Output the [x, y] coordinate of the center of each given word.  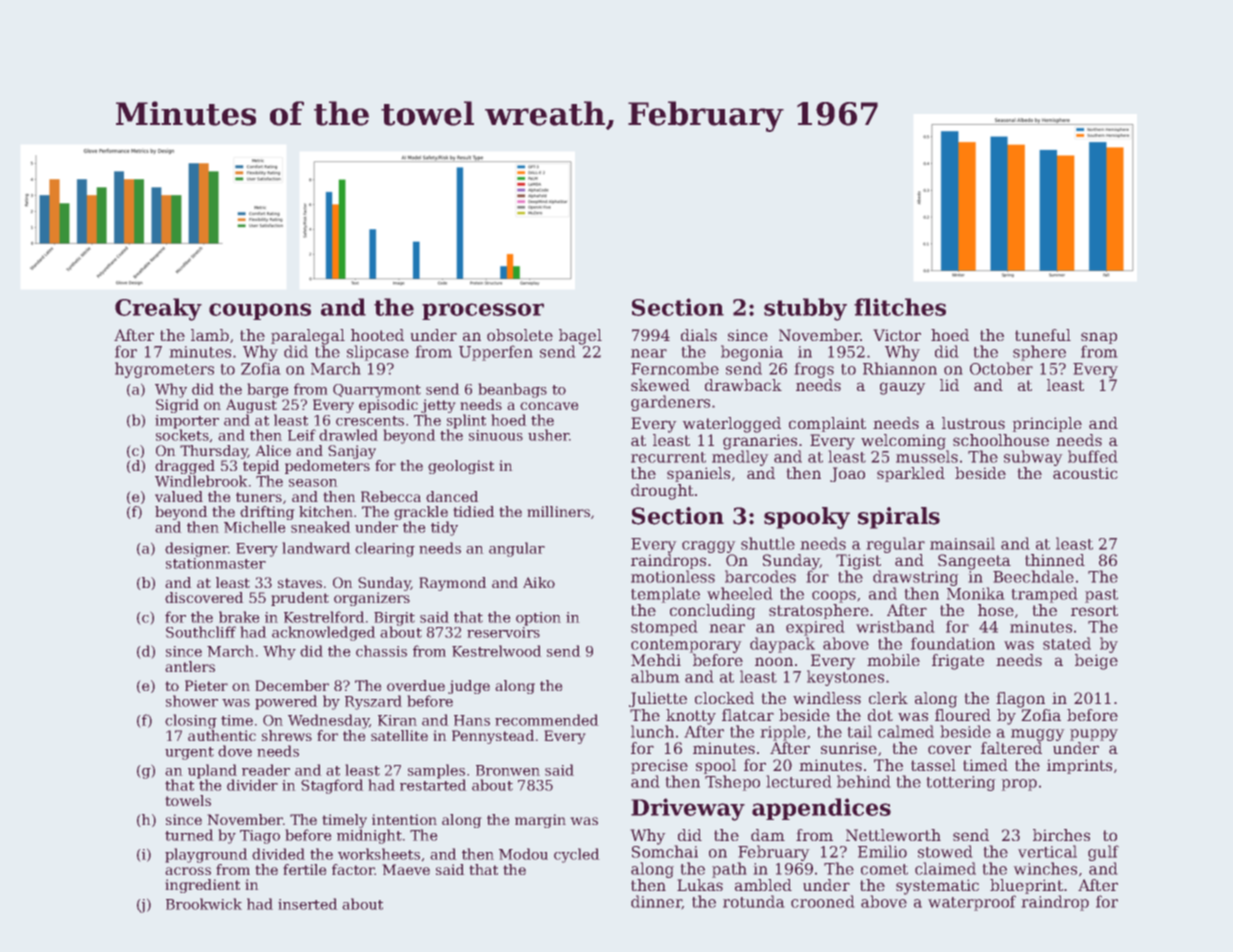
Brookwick [204, 904]
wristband [895, 626]
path [729, 870]
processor [483, 311]
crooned [823, 901]
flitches [900, 307]
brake [239, 617]
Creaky [158, 309]
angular [517, 549]
